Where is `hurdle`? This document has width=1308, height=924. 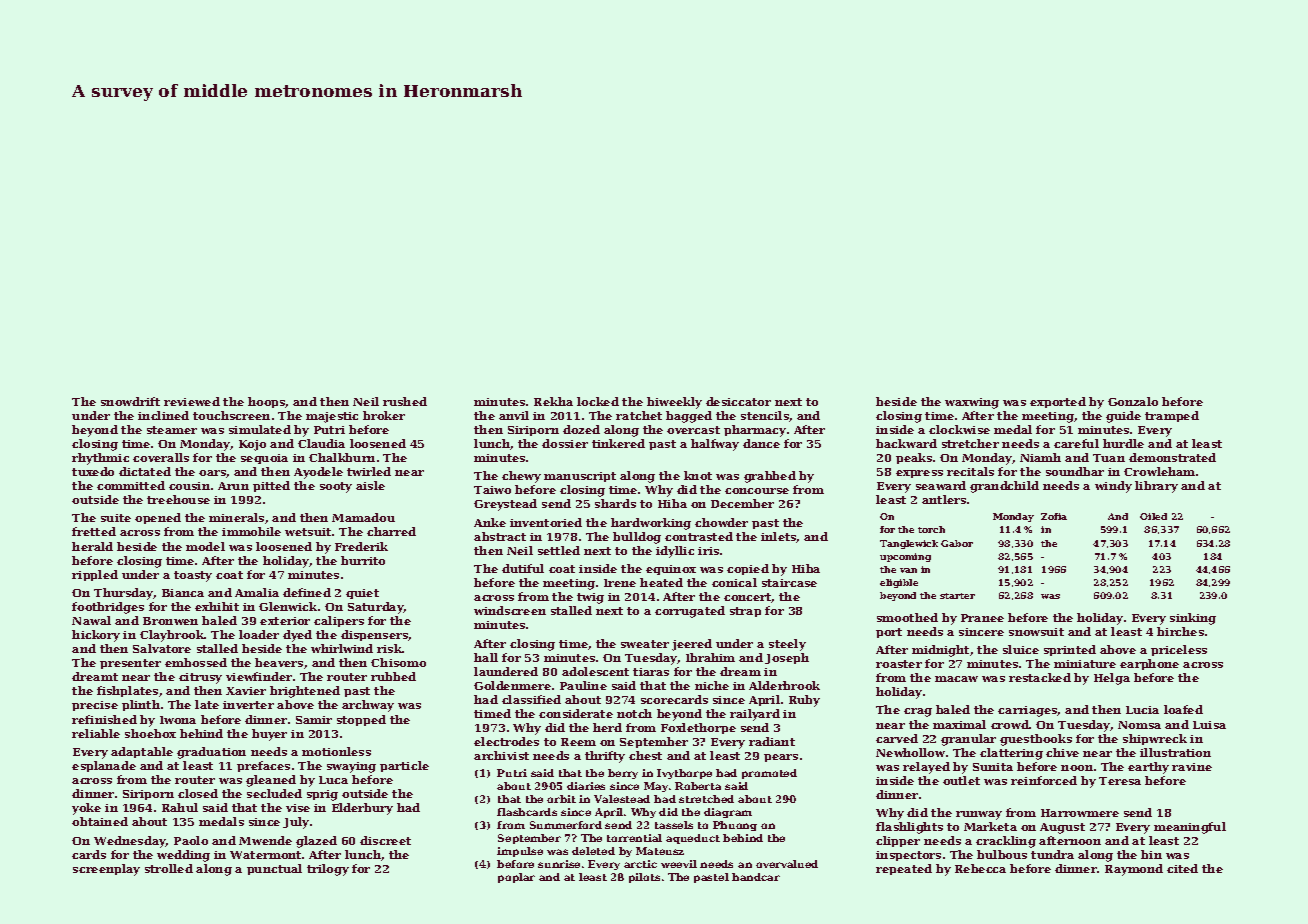 hurdle is located at coordinates (1123, 443).
